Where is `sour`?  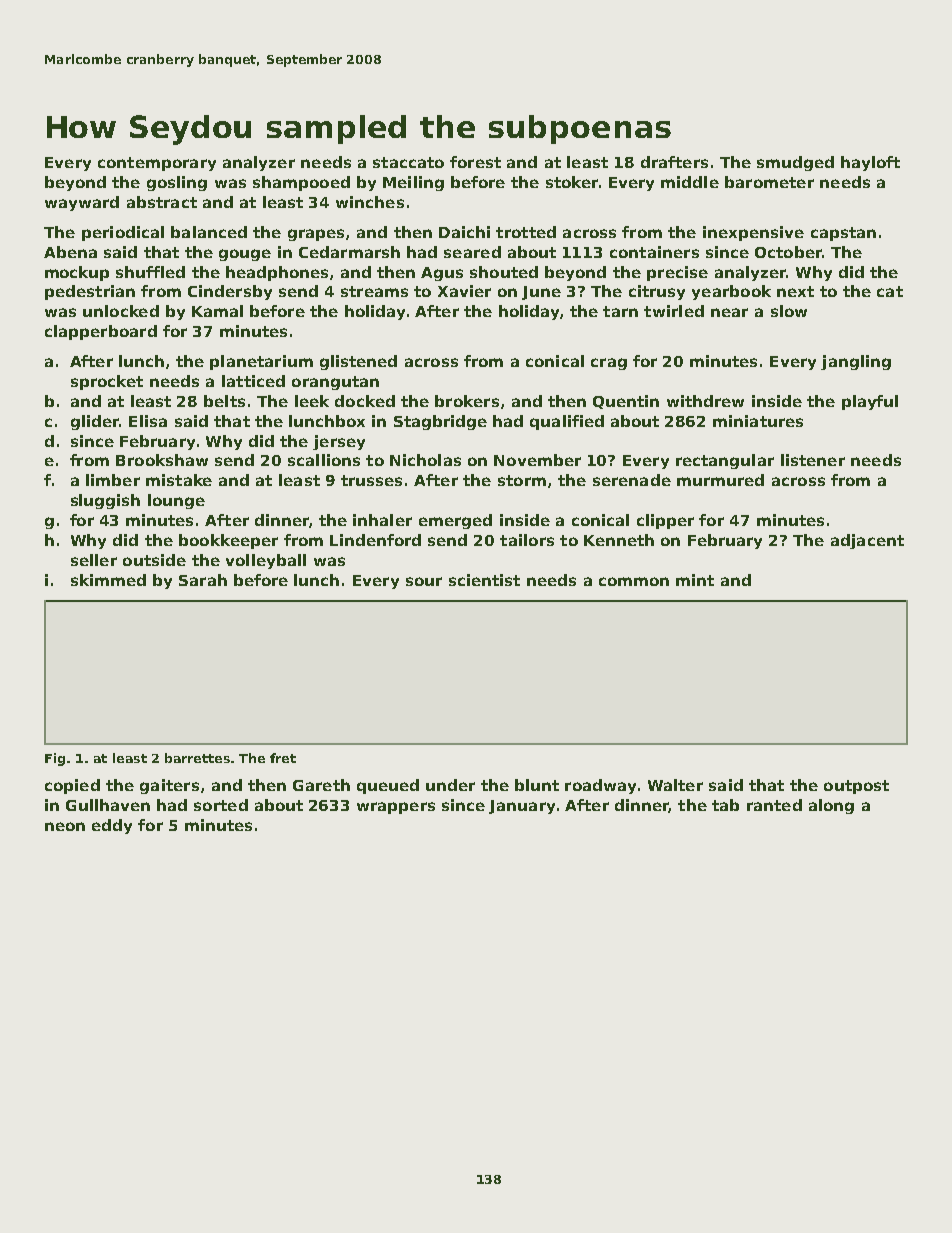 sour is located at coordinates (424, 581).
